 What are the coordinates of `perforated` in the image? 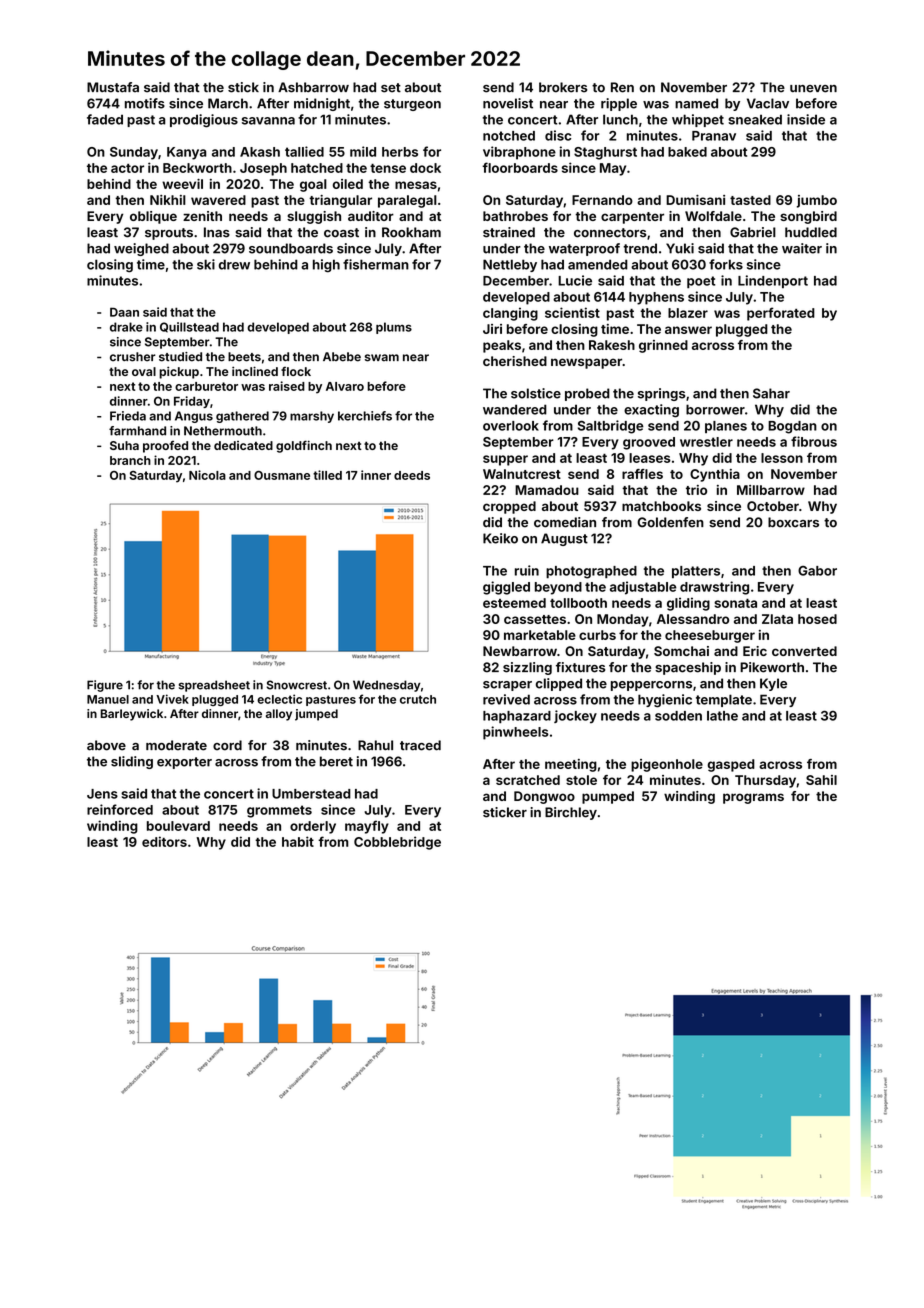 It's located at (781, 314).
